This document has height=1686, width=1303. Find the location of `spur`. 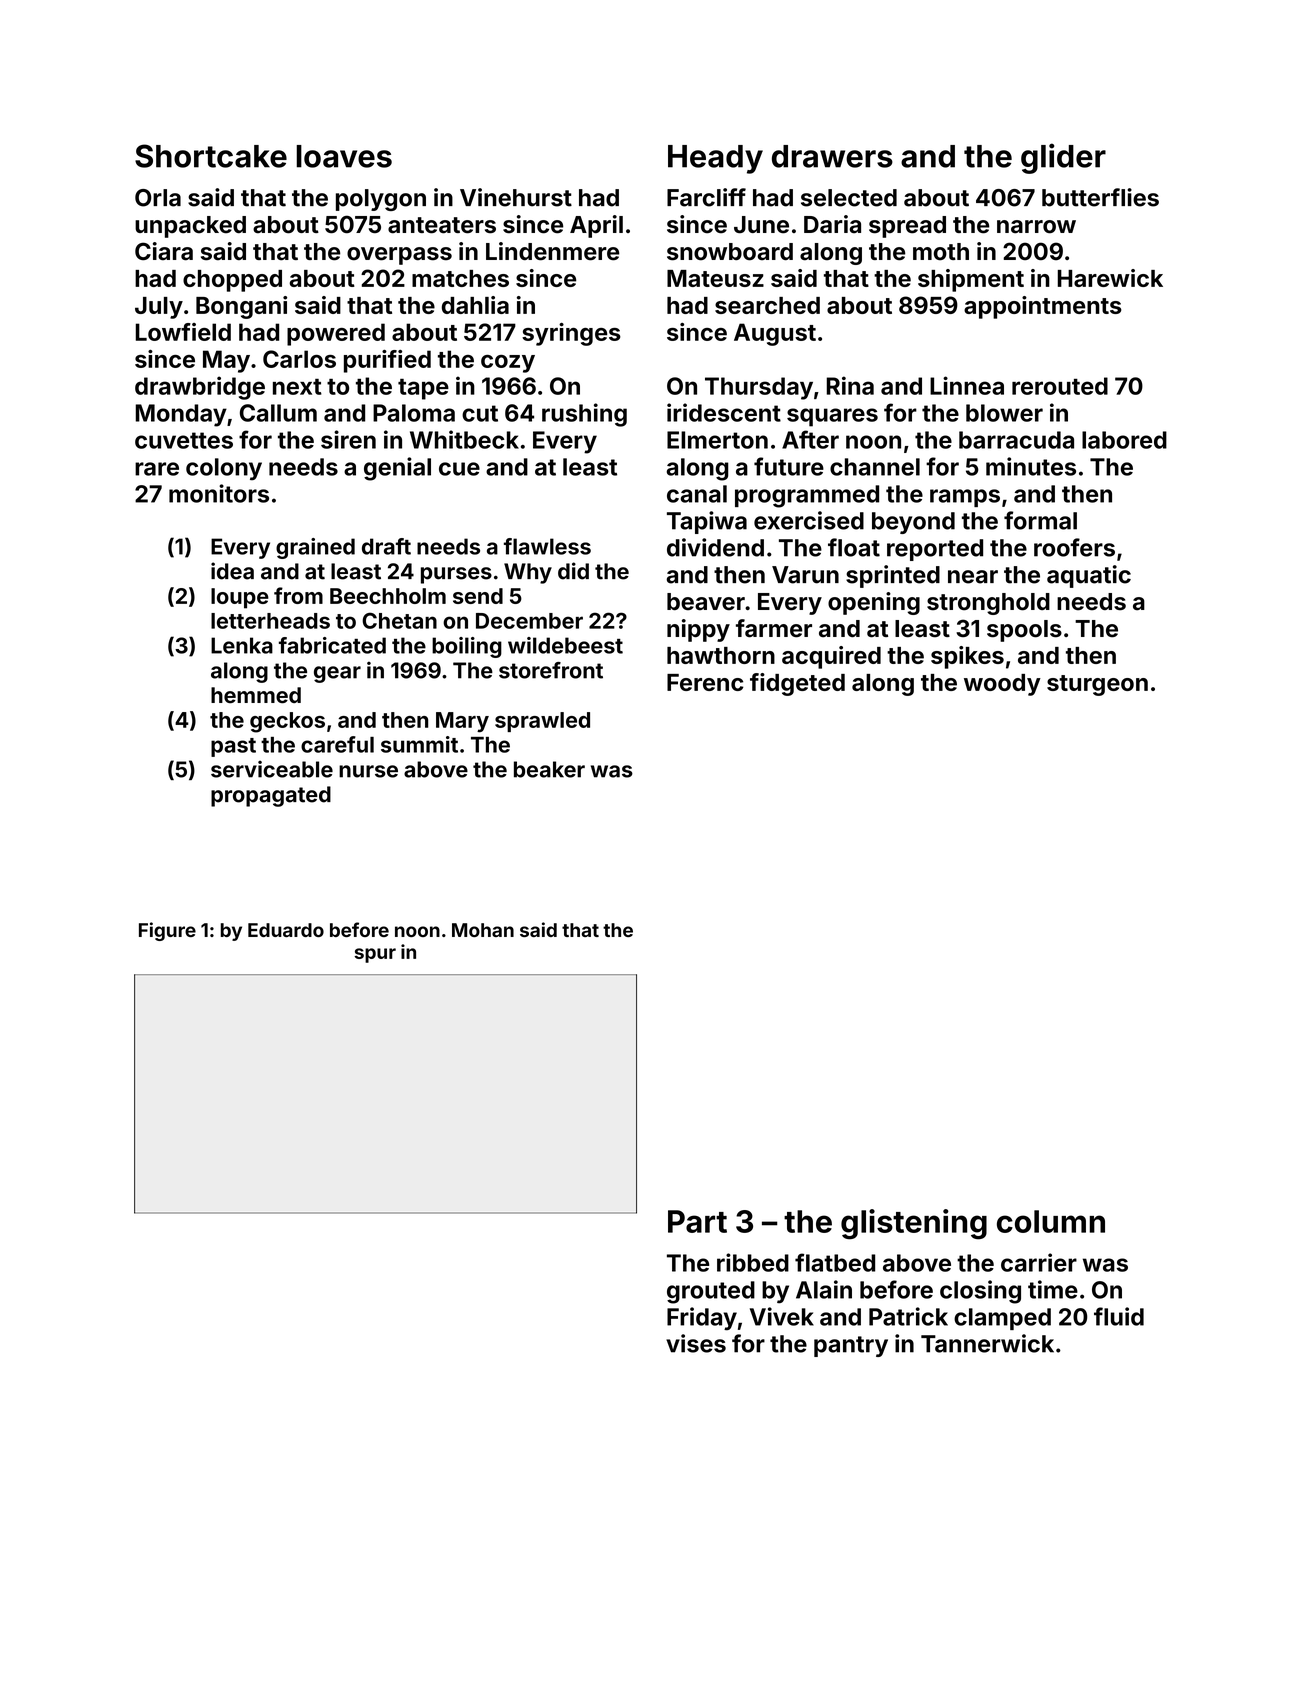

spur is located at coordinates (375, 955).
